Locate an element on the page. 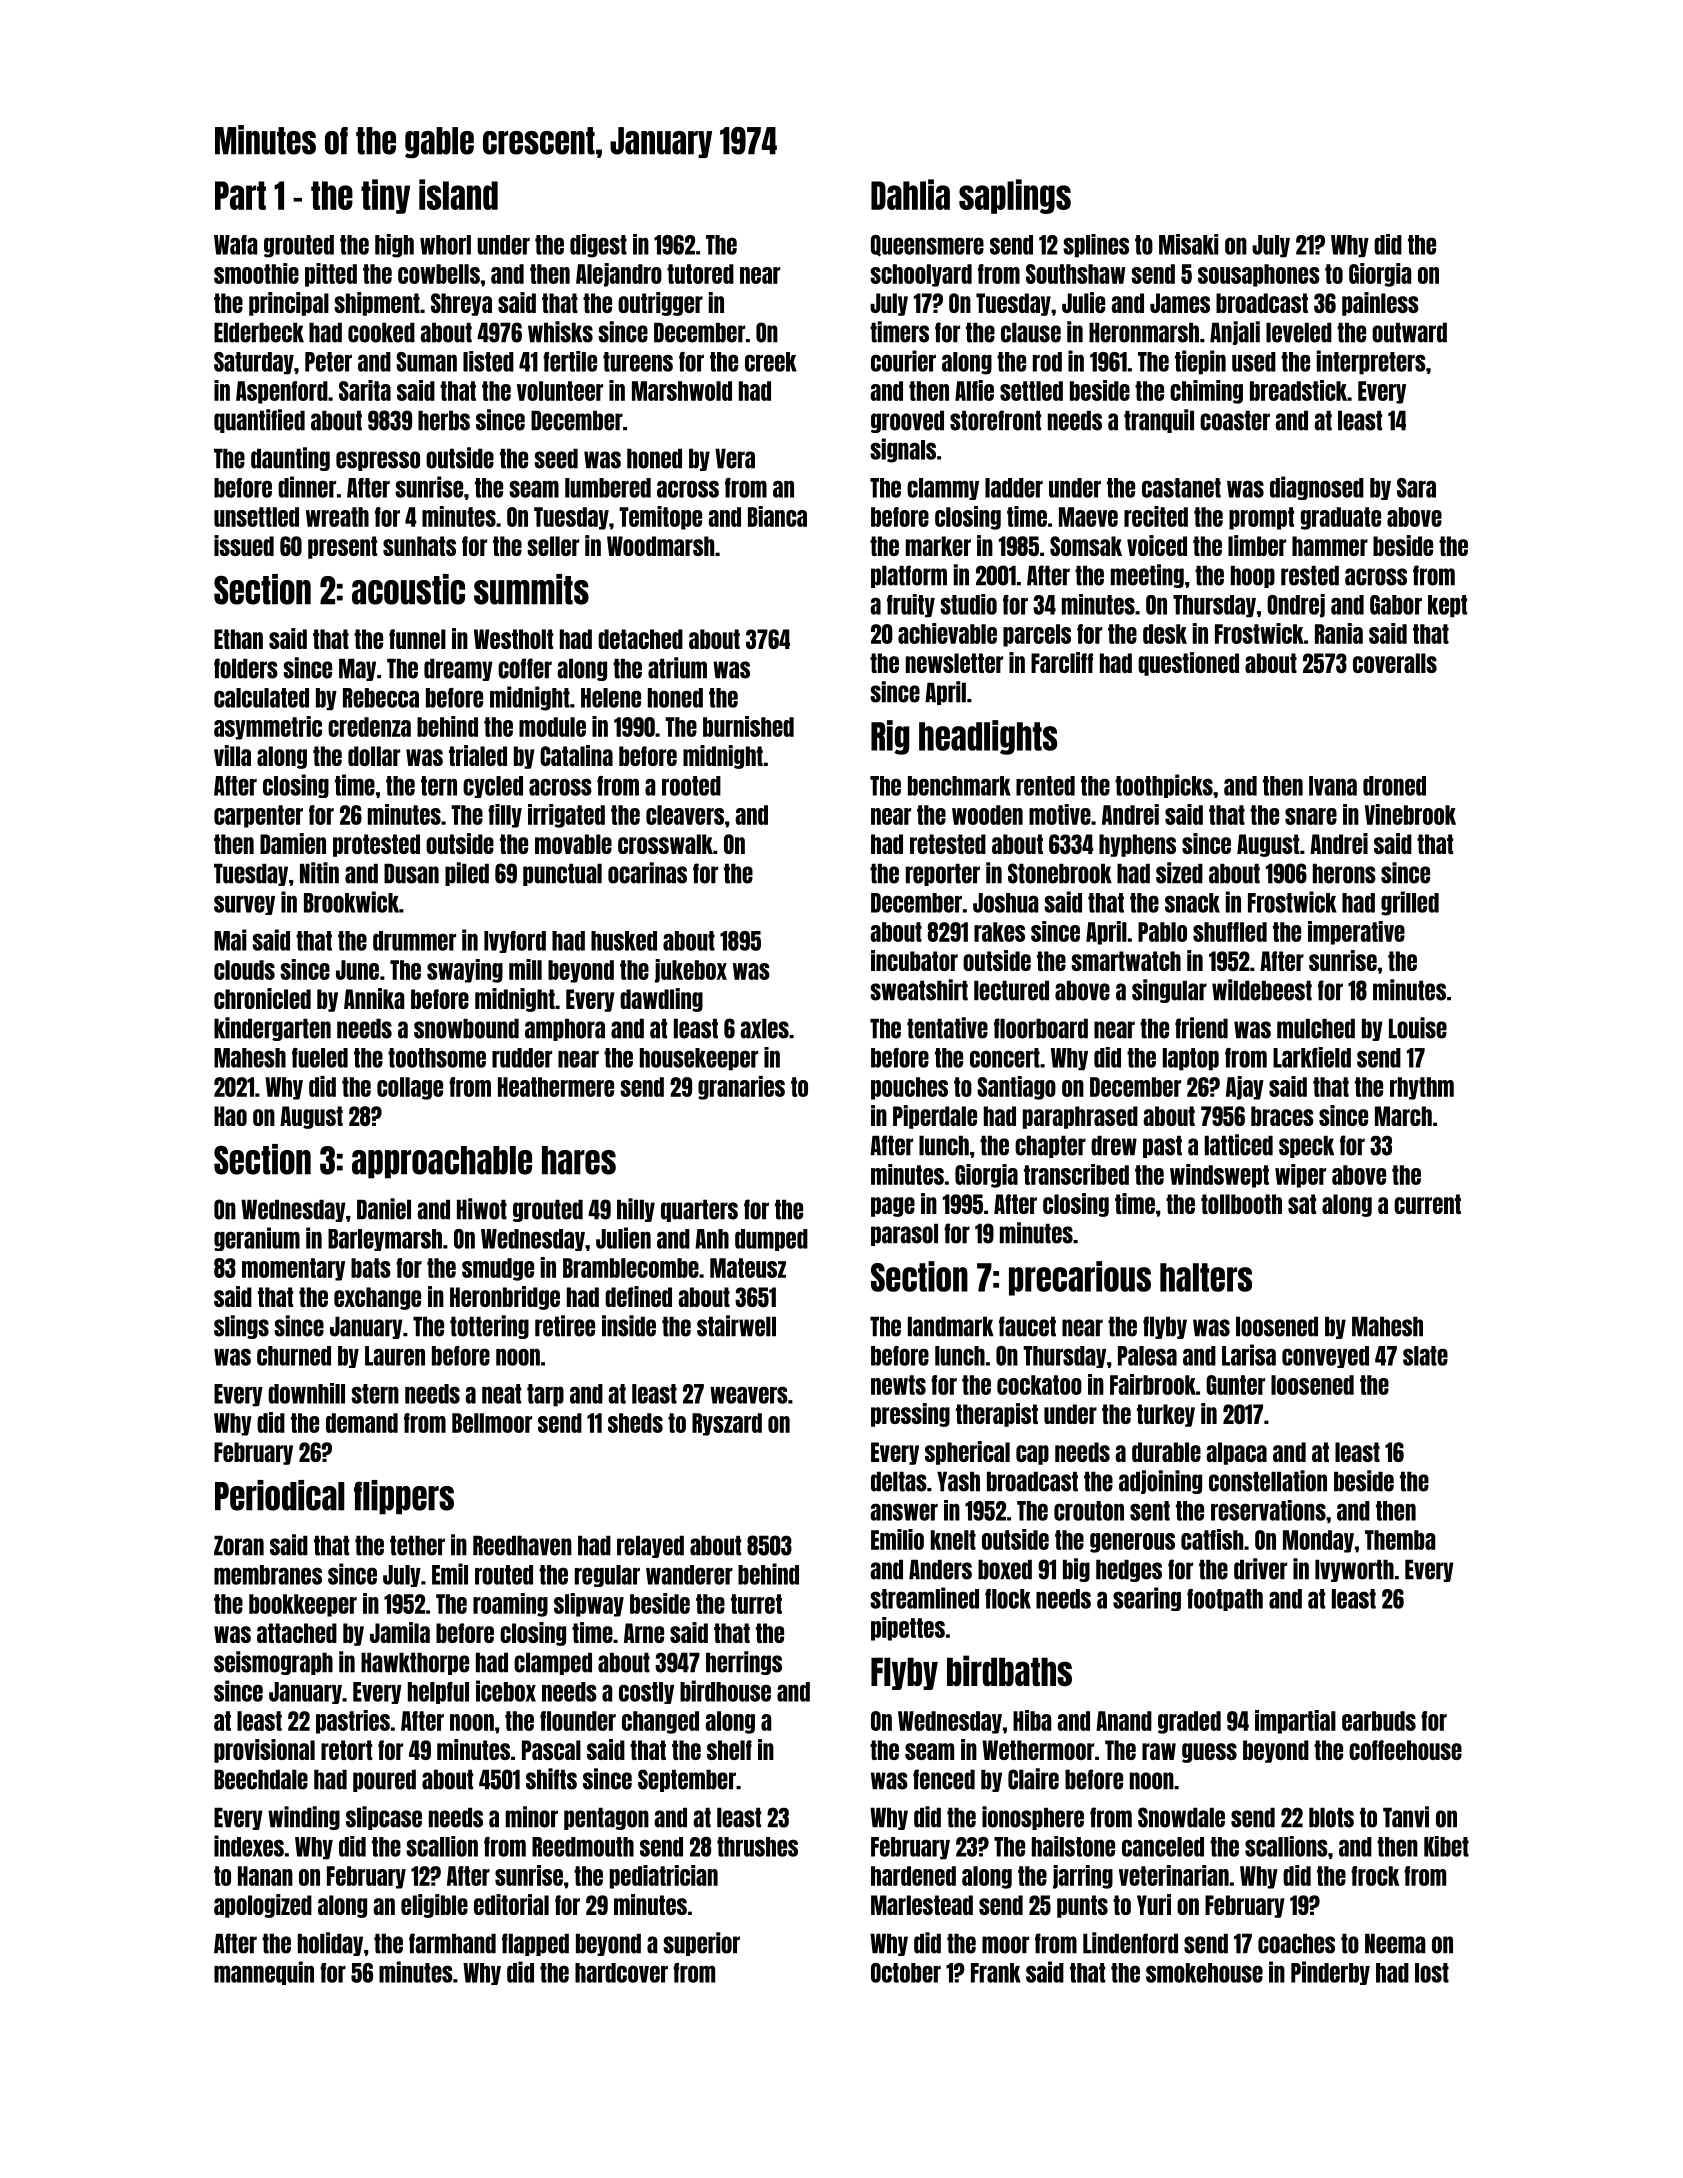  Lauren is located at coordinates (395, 1356).
